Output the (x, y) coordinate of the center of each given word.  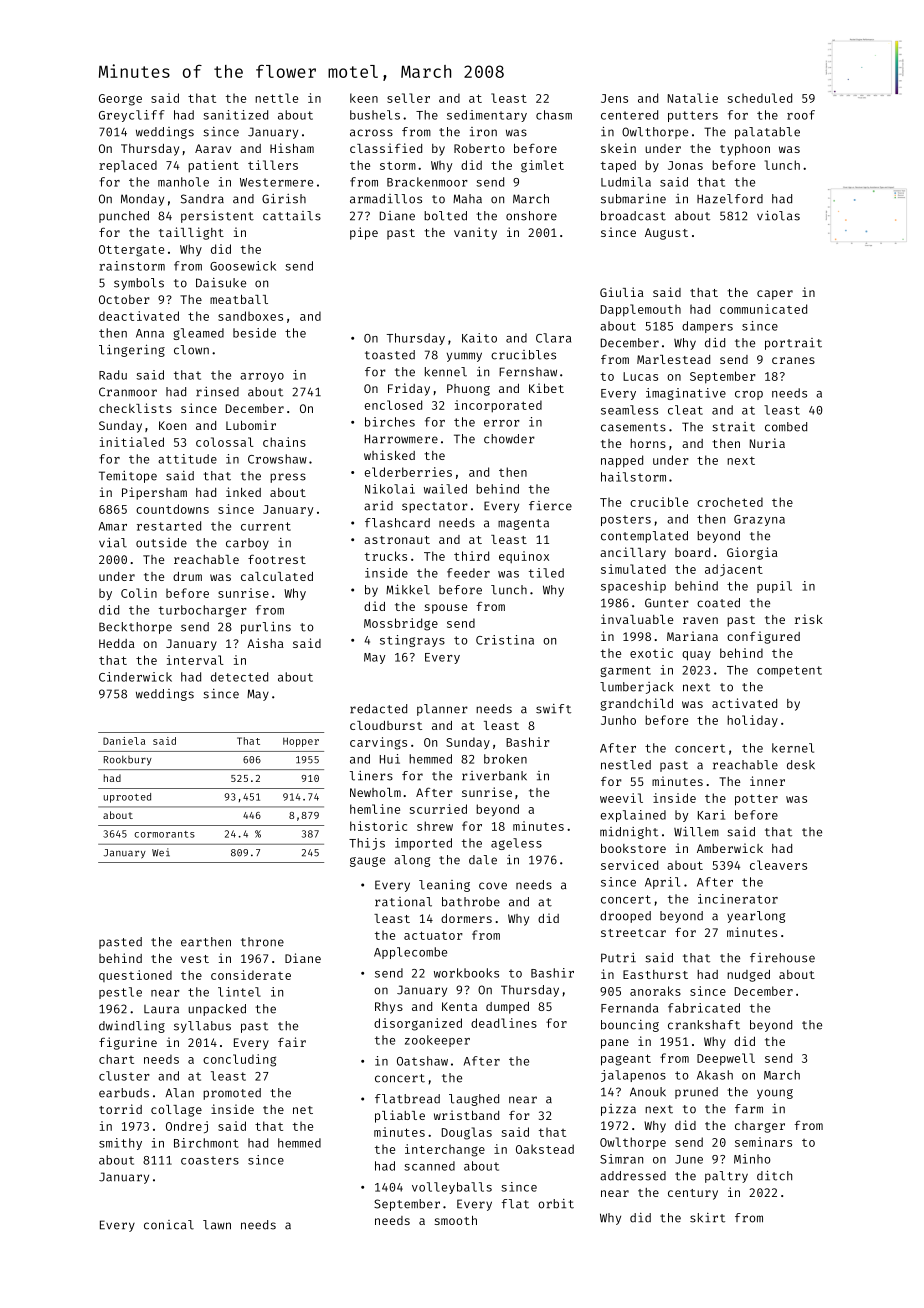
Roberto (479, 148)
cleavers (778, 865)
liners (371, 776)
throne (262, 942)
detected (239, 677)
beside (254, 333)
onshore (531, 216)
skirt (707, 1218)
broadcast (633, 216)
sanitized (235, 115)
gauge (367, 862)
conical (169, 1225)
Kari (711, 815)
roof (801, 115)
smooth (456, 1220)
